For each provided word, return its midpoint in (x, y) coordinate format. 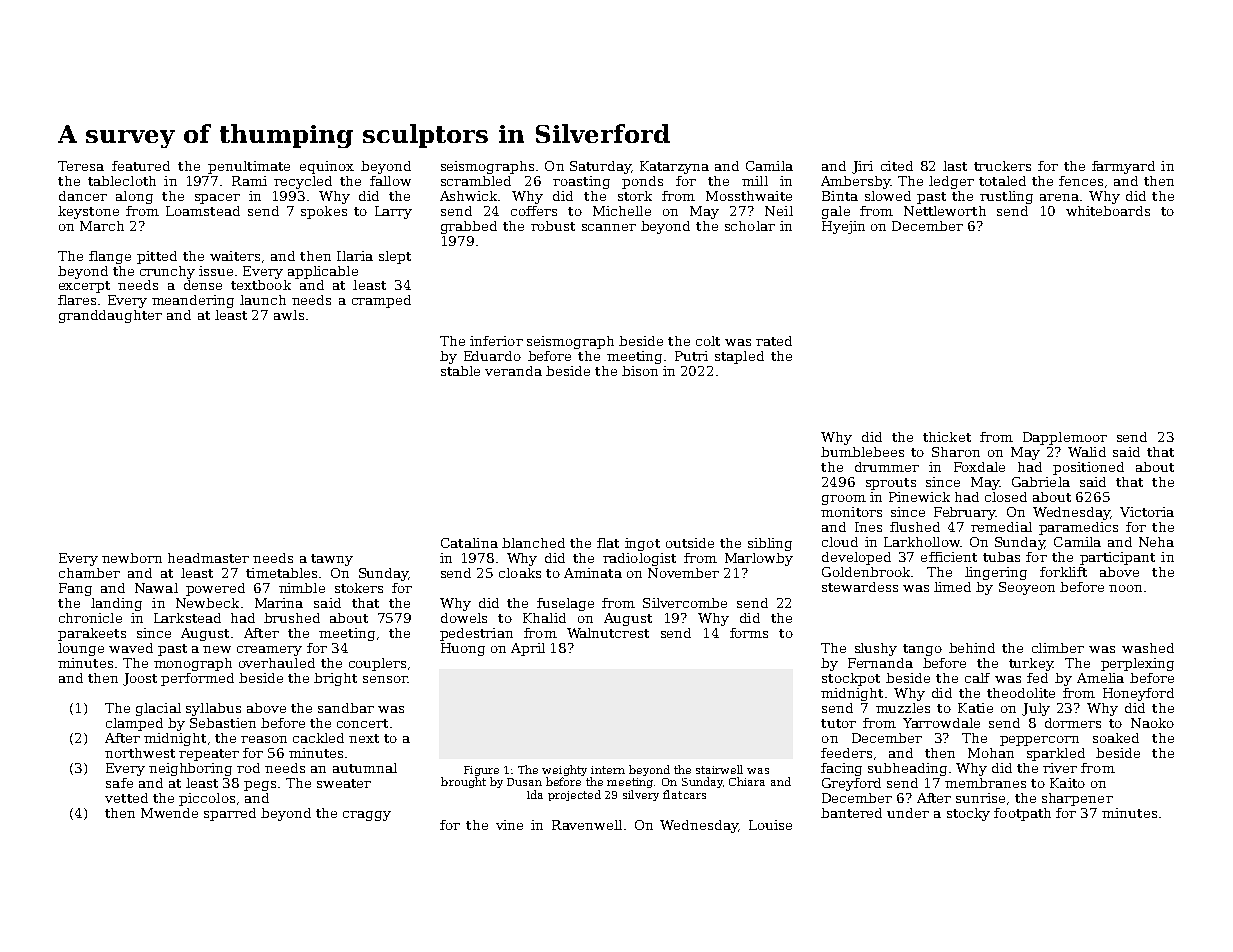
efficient (949, 557)
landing (116, 604)
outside (690, 543)
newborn (132, 558)
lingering (996, 573)
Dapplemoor (1065, 438)
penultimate (249, 167)
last (955, 166)
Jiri (862, 167)
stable (460, 371)
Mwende (169, 813)
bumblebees (862, 452)
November (683, 573)
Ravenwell (587, 825)
